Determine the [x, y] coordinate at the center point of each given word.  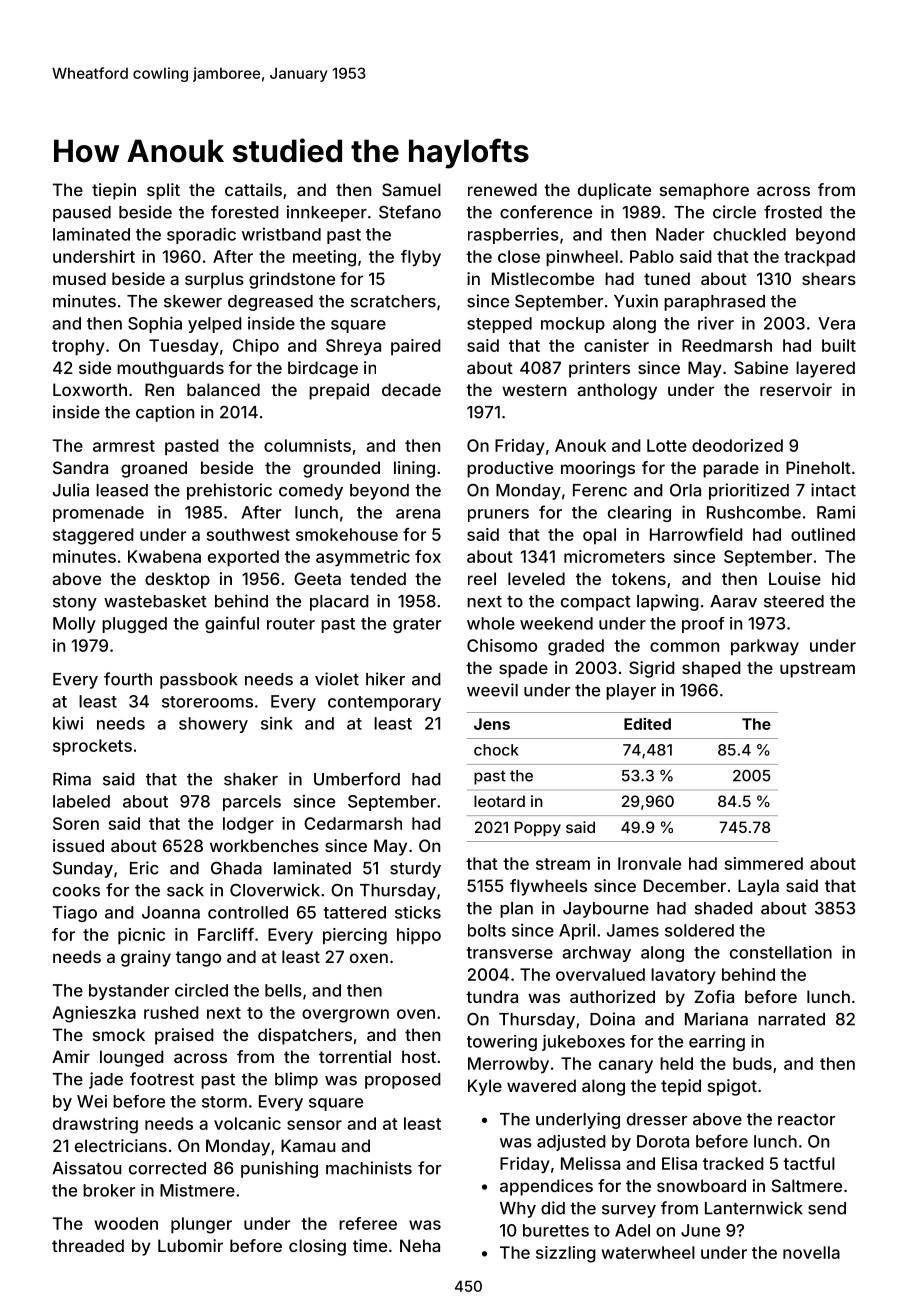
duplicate [614, 191]
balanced [223, 389]
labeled [81, 801]
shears [829, 278]
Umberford [357, 779]
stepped [499, 325]
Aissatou [86, 1168]
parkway [765, 647]
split [163, 191]
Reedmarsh [727, 345]
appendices [546, 1187]
